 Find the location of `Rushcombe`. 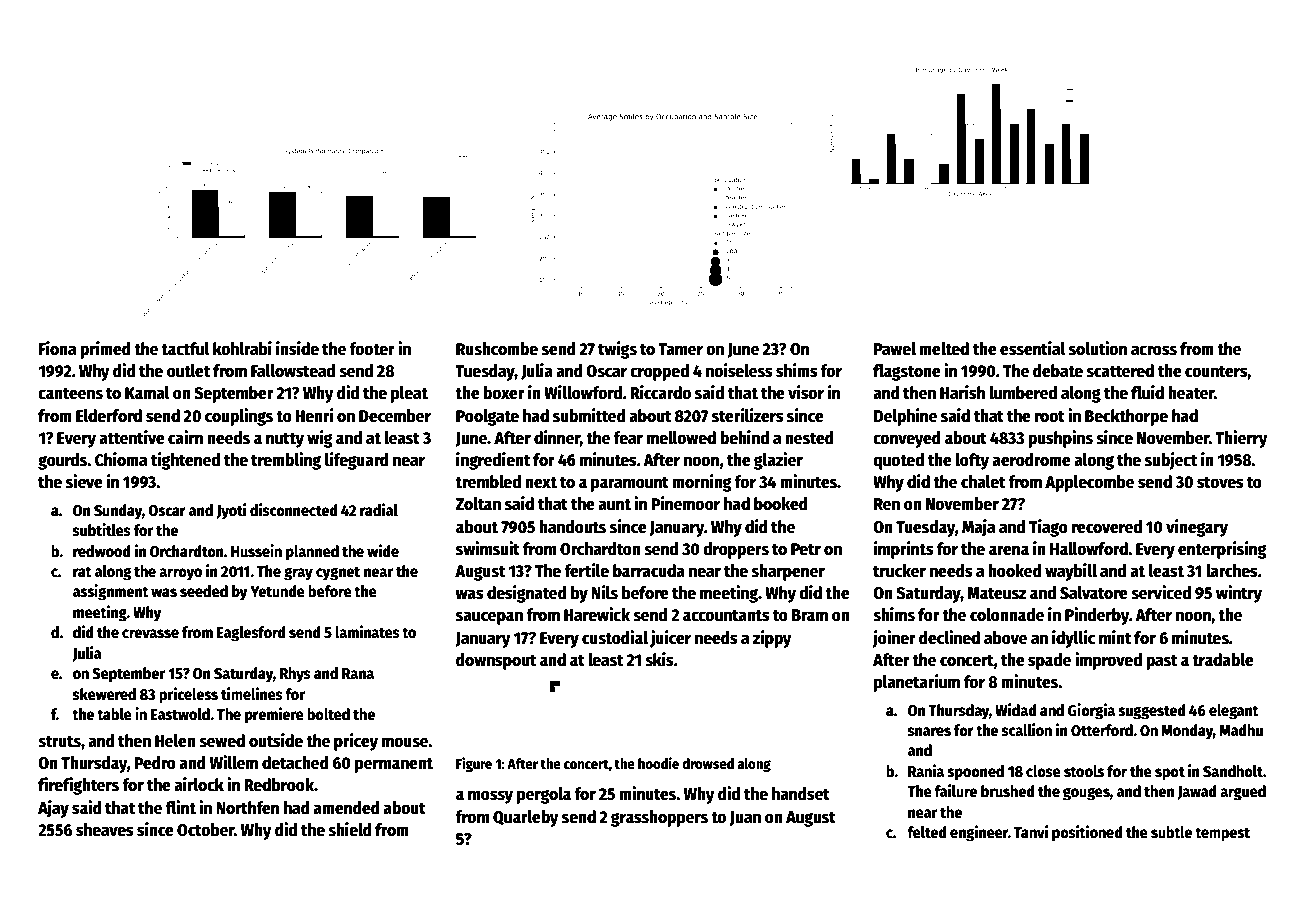

Rushcombe is located at coordinates (497, 349).
